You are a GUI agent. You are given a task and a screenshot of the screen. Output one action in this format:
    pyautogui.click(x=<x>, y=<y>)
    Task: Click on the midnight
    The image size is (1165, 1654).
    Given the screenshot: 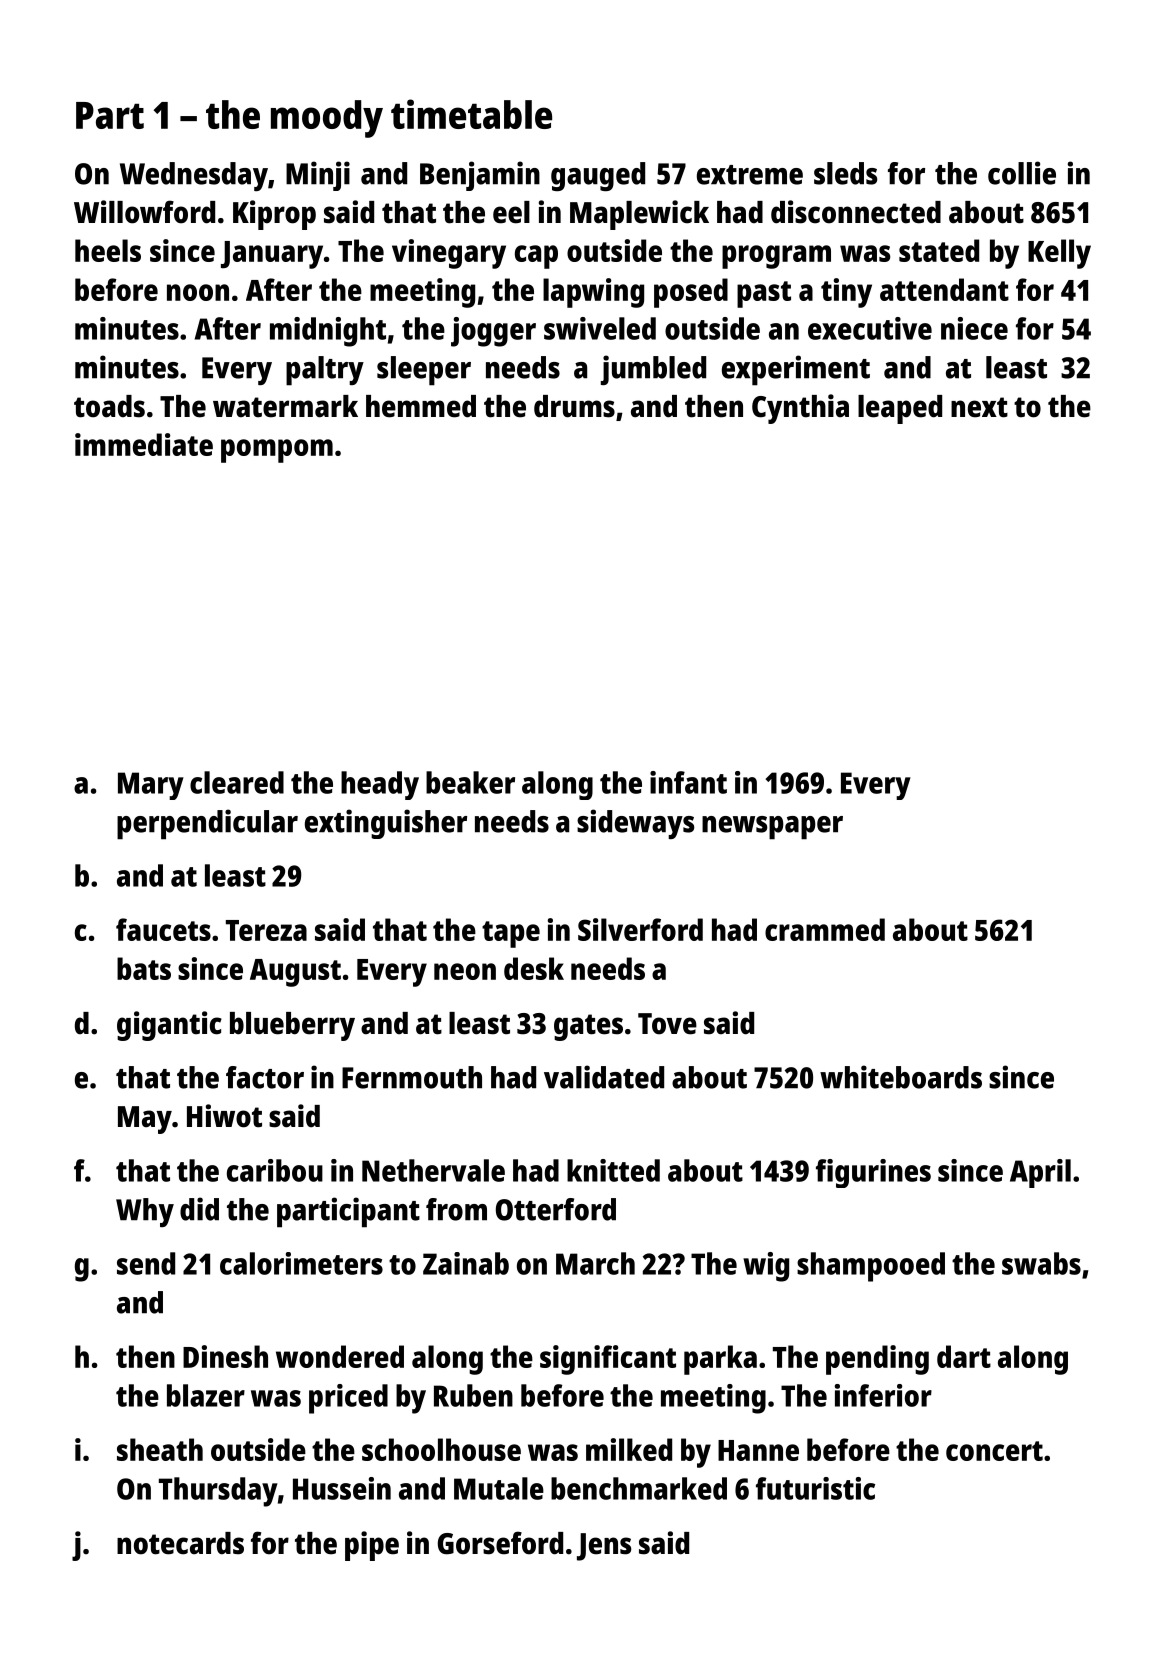 What is the action you would take?
    pyautogui.click(x=328, y=332)
